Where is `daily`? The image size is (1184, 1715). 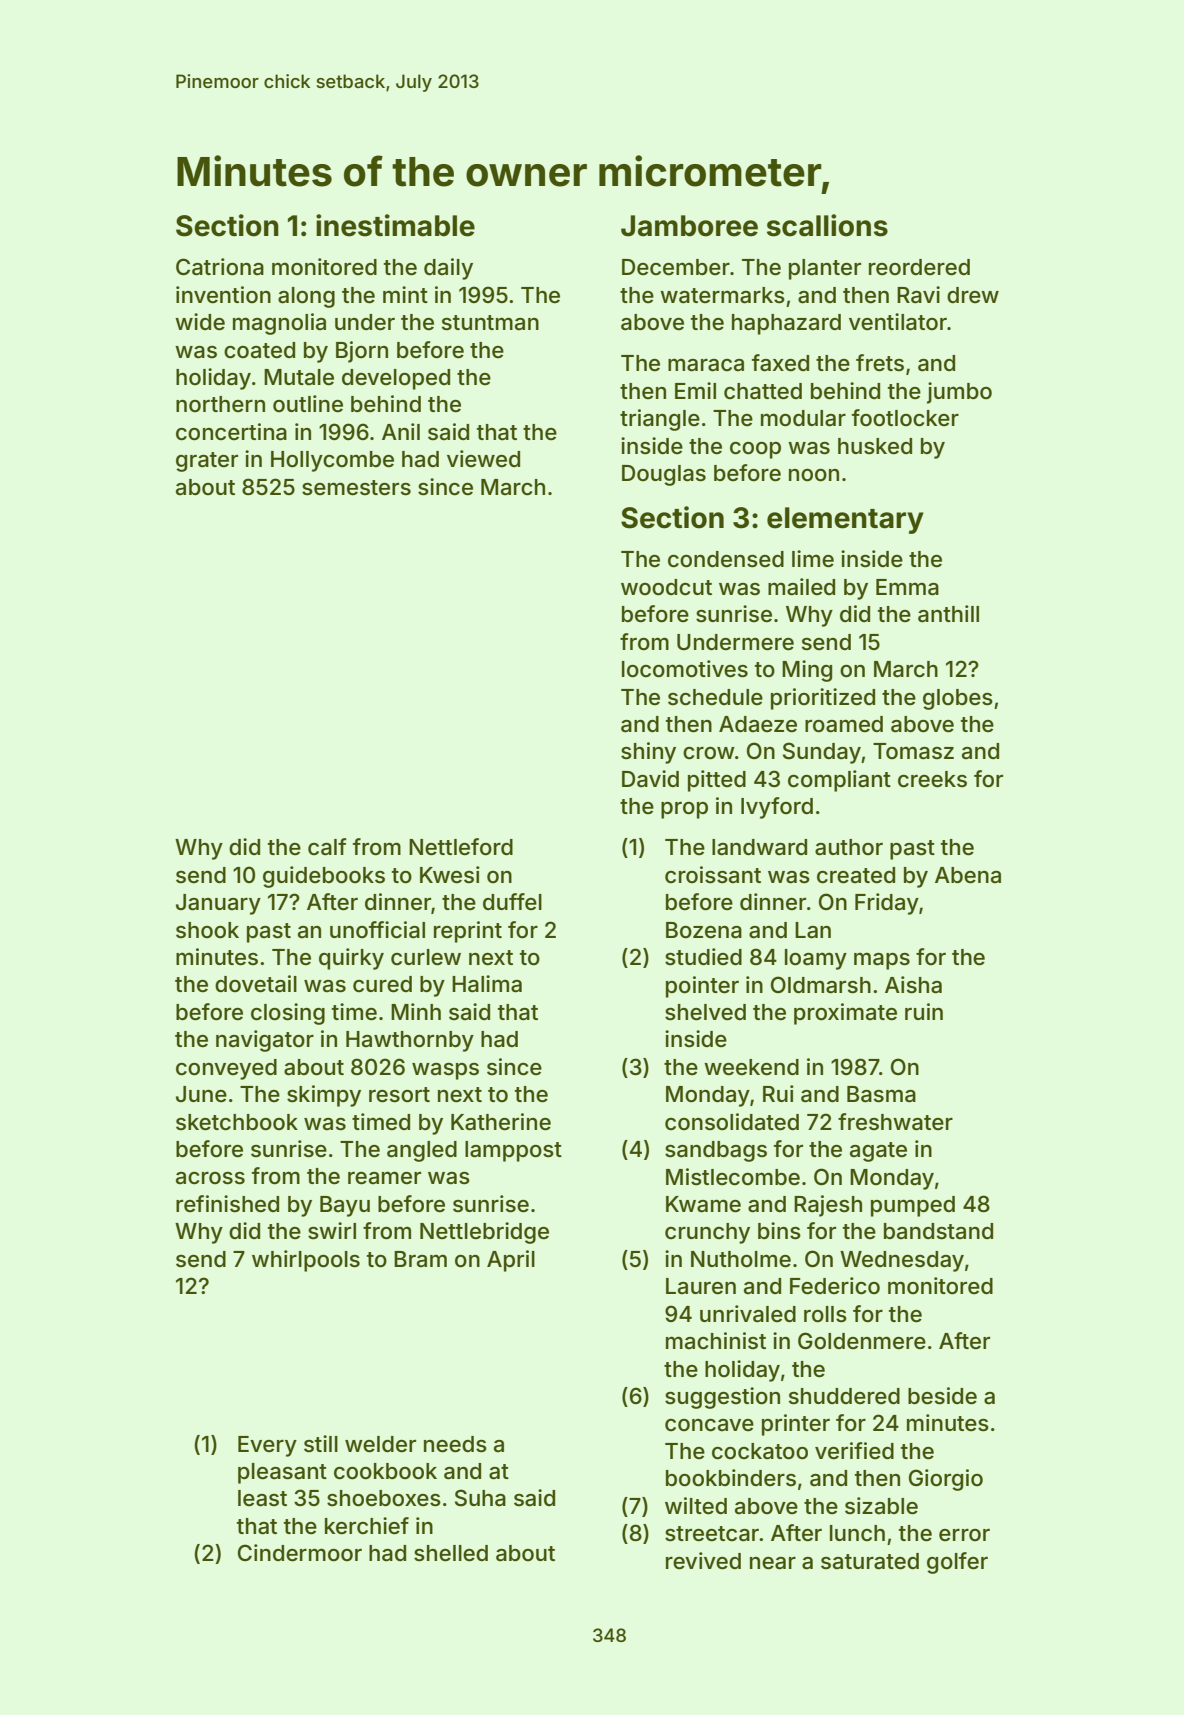 daily is located at coordinates (448, 269).
